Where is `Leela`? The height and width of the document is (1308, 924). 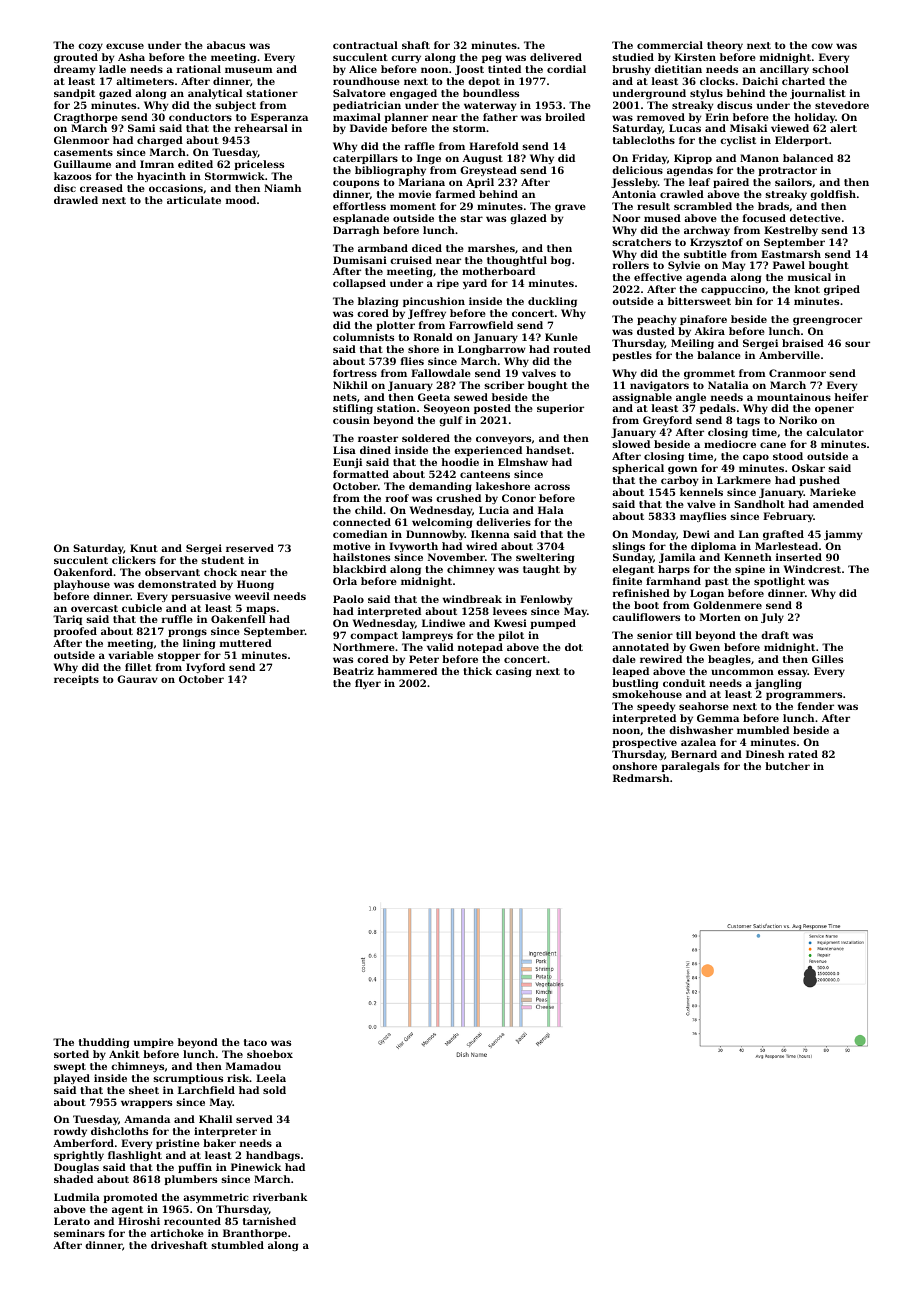 Leela is located at coordinates (271, 1078).
